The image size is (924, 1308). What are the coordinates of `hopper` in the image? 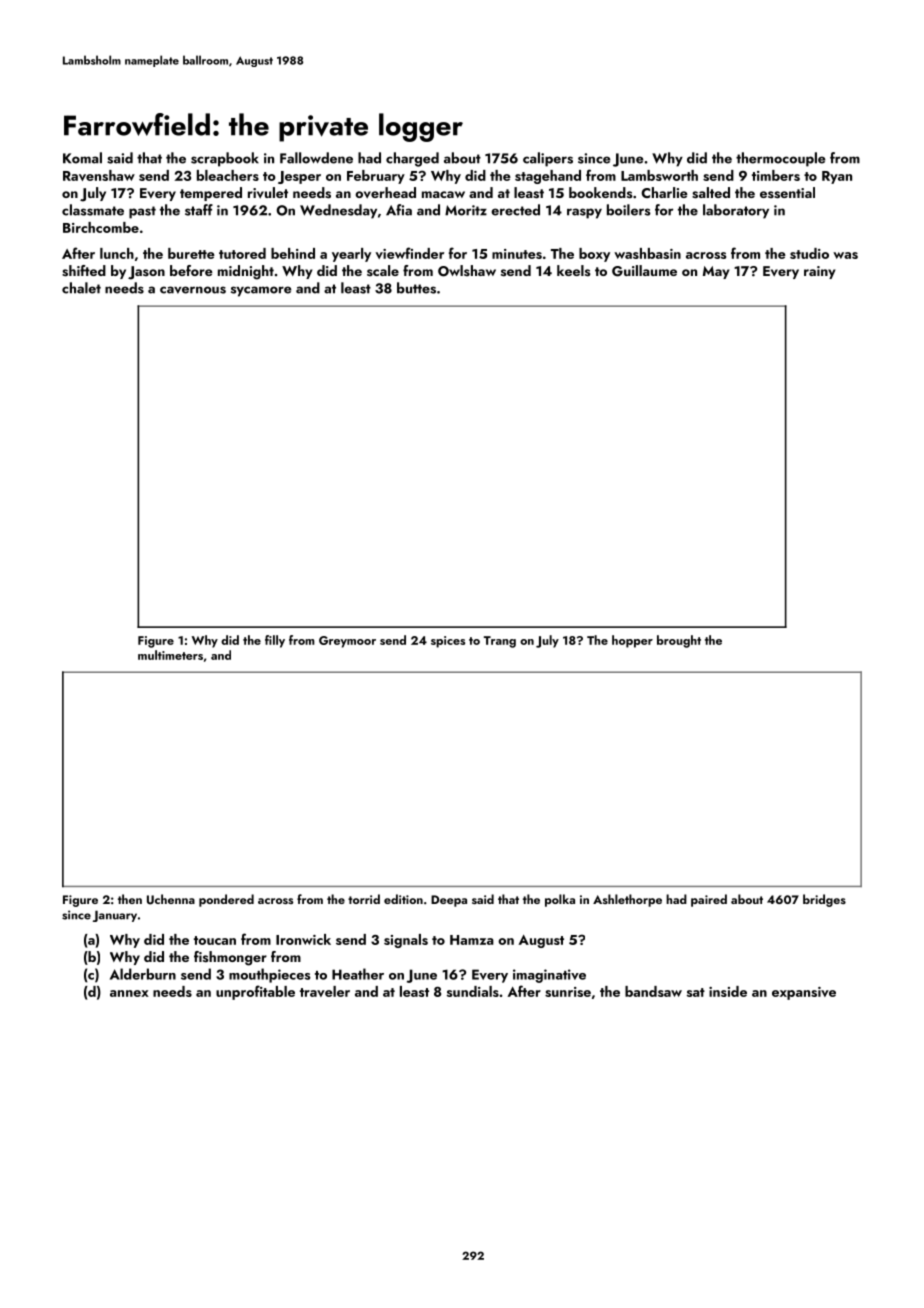 It's located at (632, 641).
